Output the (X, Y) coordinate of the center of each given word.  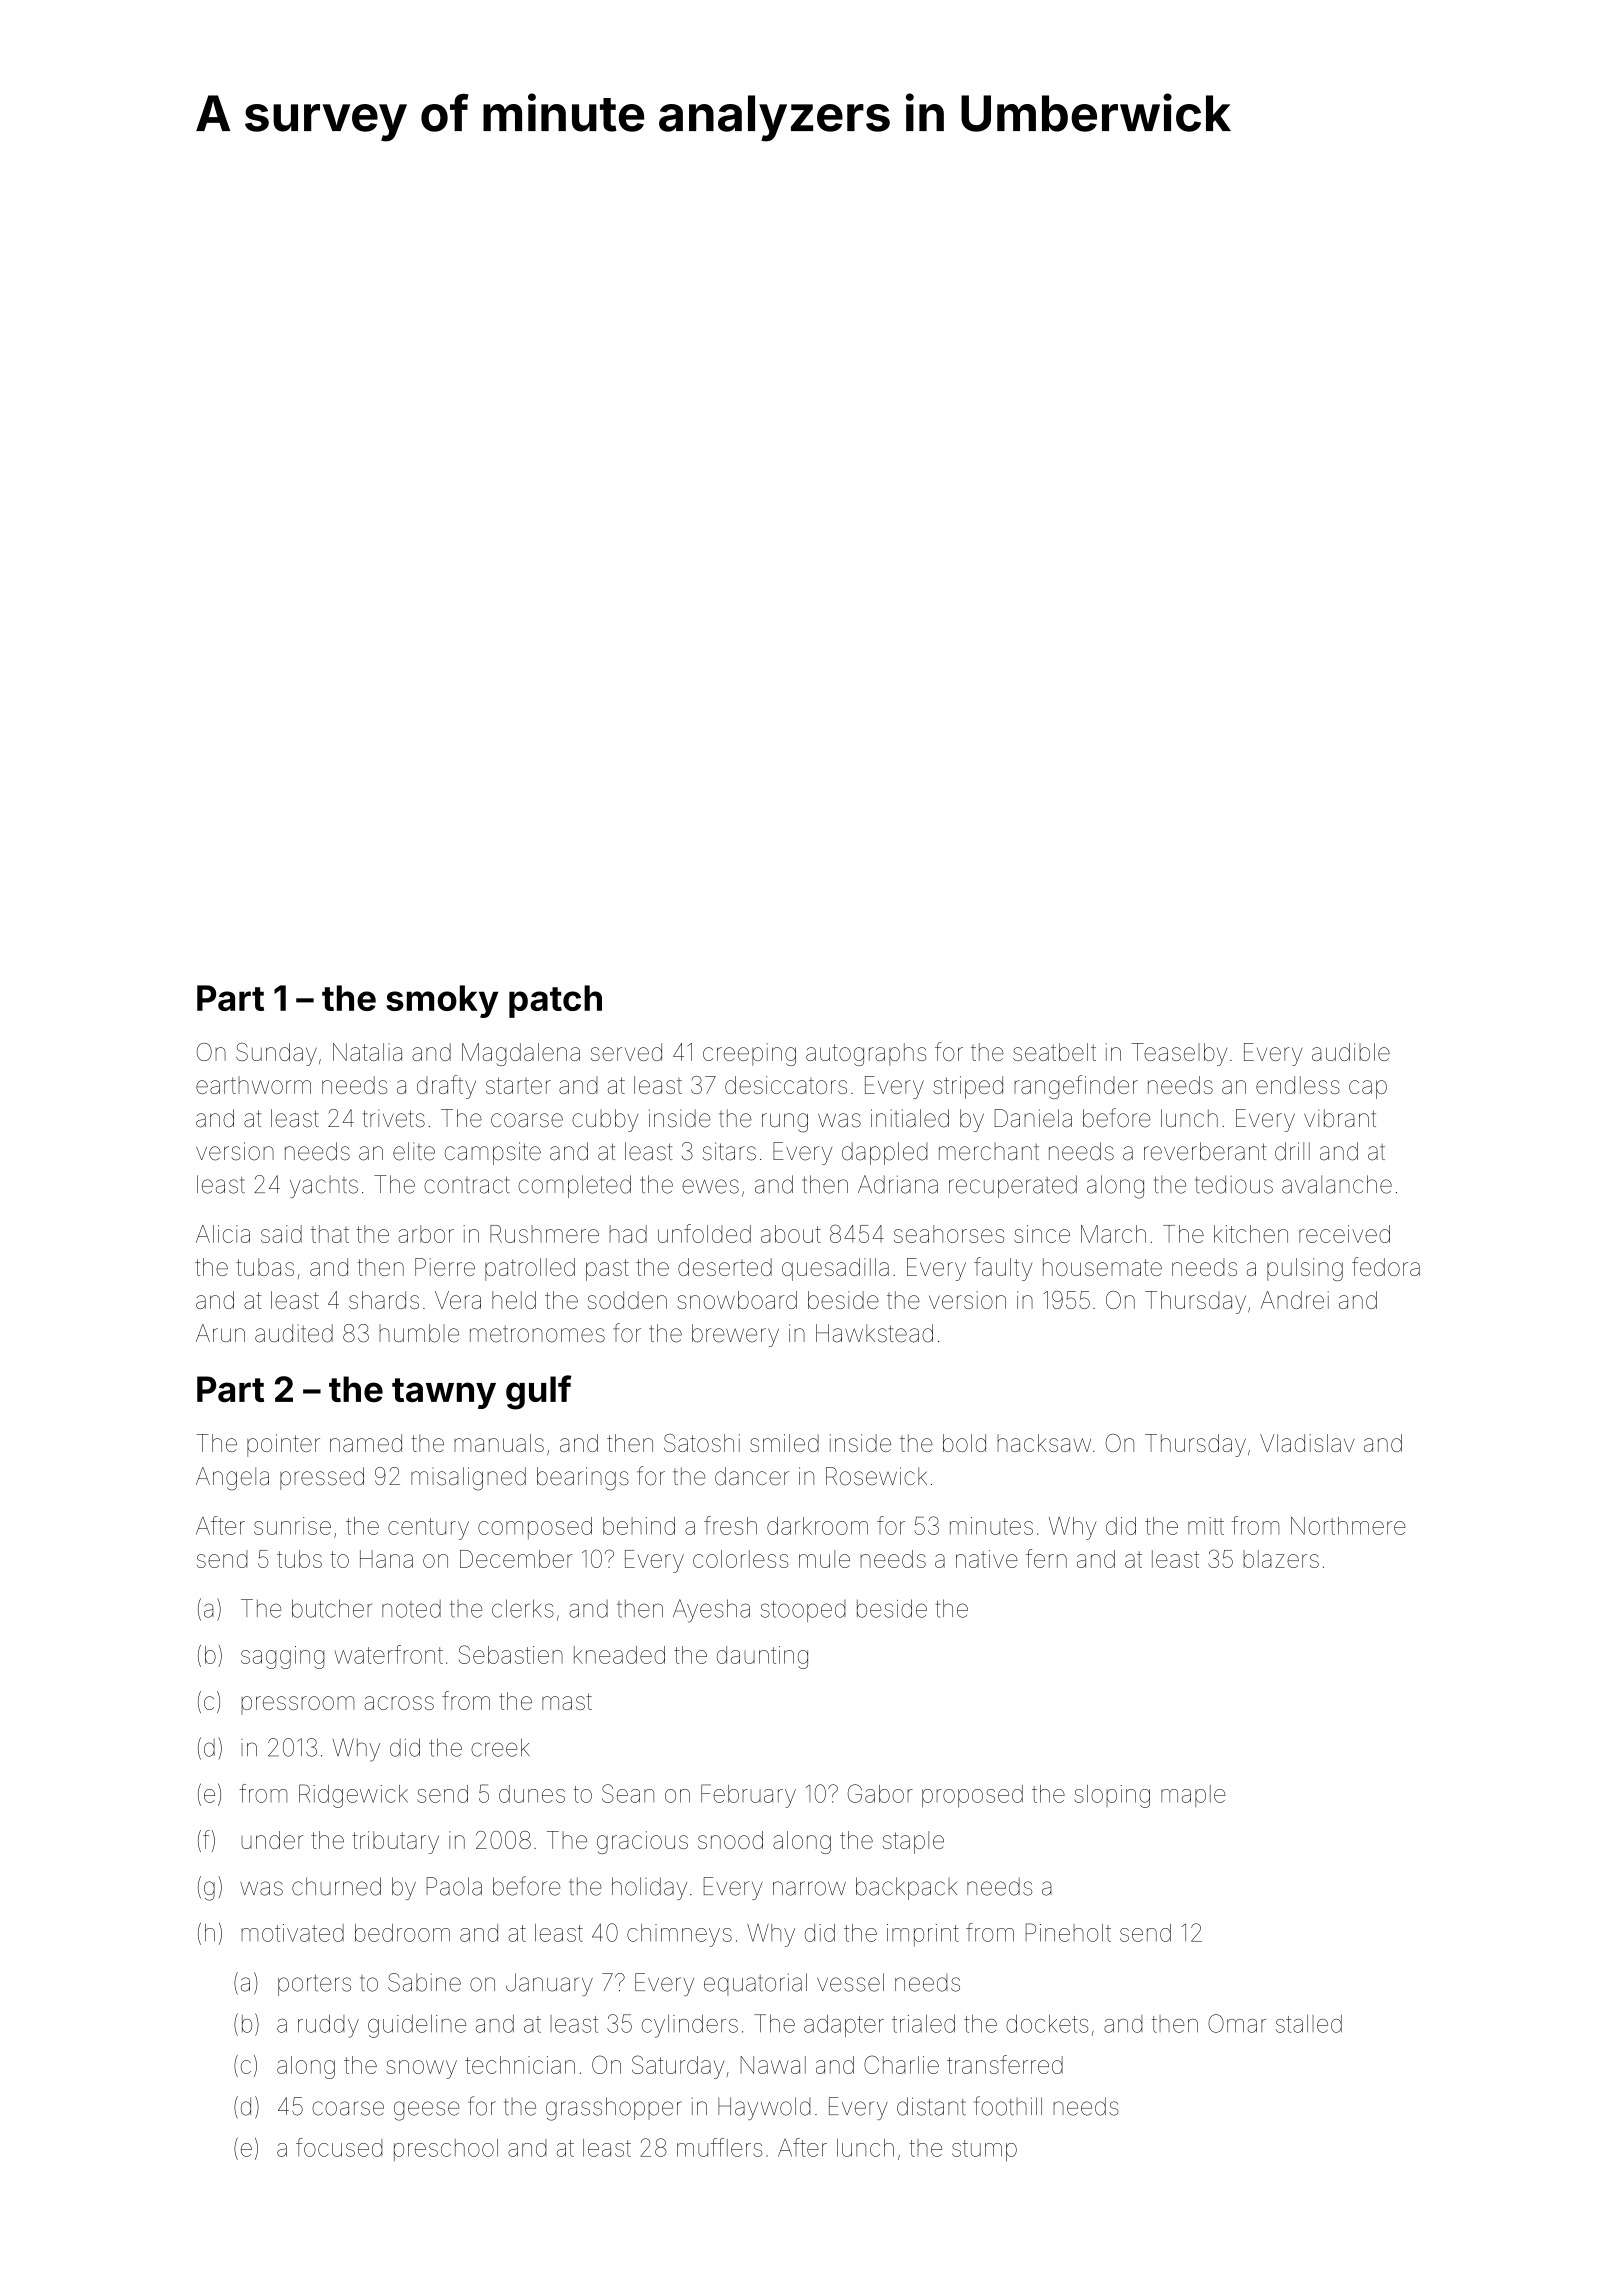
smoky (442, 1001)
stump (984, 2151)
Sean (628, 1793)
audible (1351, 1052)
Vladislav (1307, 1443)
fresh (730, 1525)
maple (1193, 1796)
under (272, 1840)
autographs (866, 1054)
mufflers (719, 2147)
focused (339, 2147)
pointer (283, 1445)
